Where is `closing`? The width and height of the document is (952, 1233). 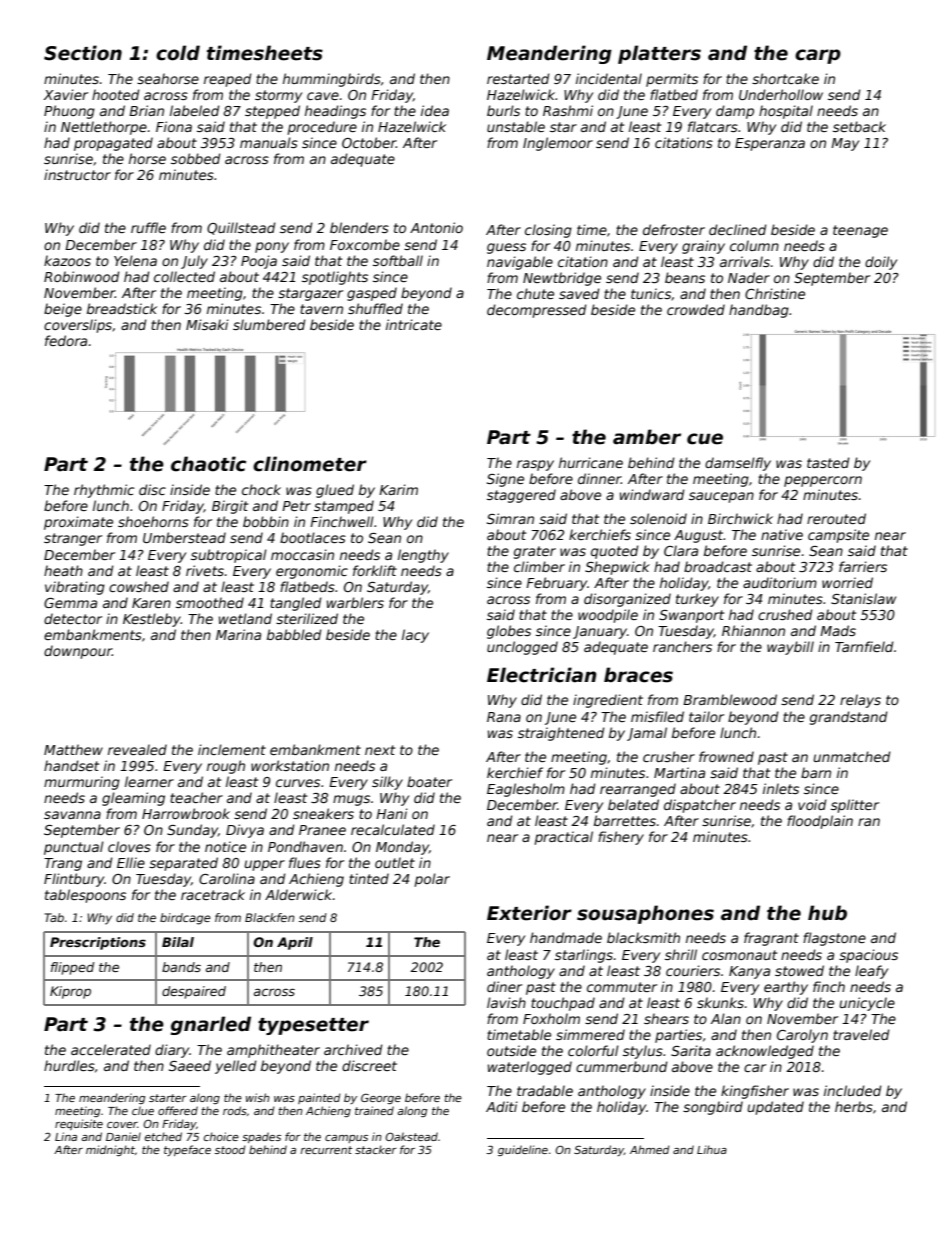
closing is located at coordinates (548, 231).
